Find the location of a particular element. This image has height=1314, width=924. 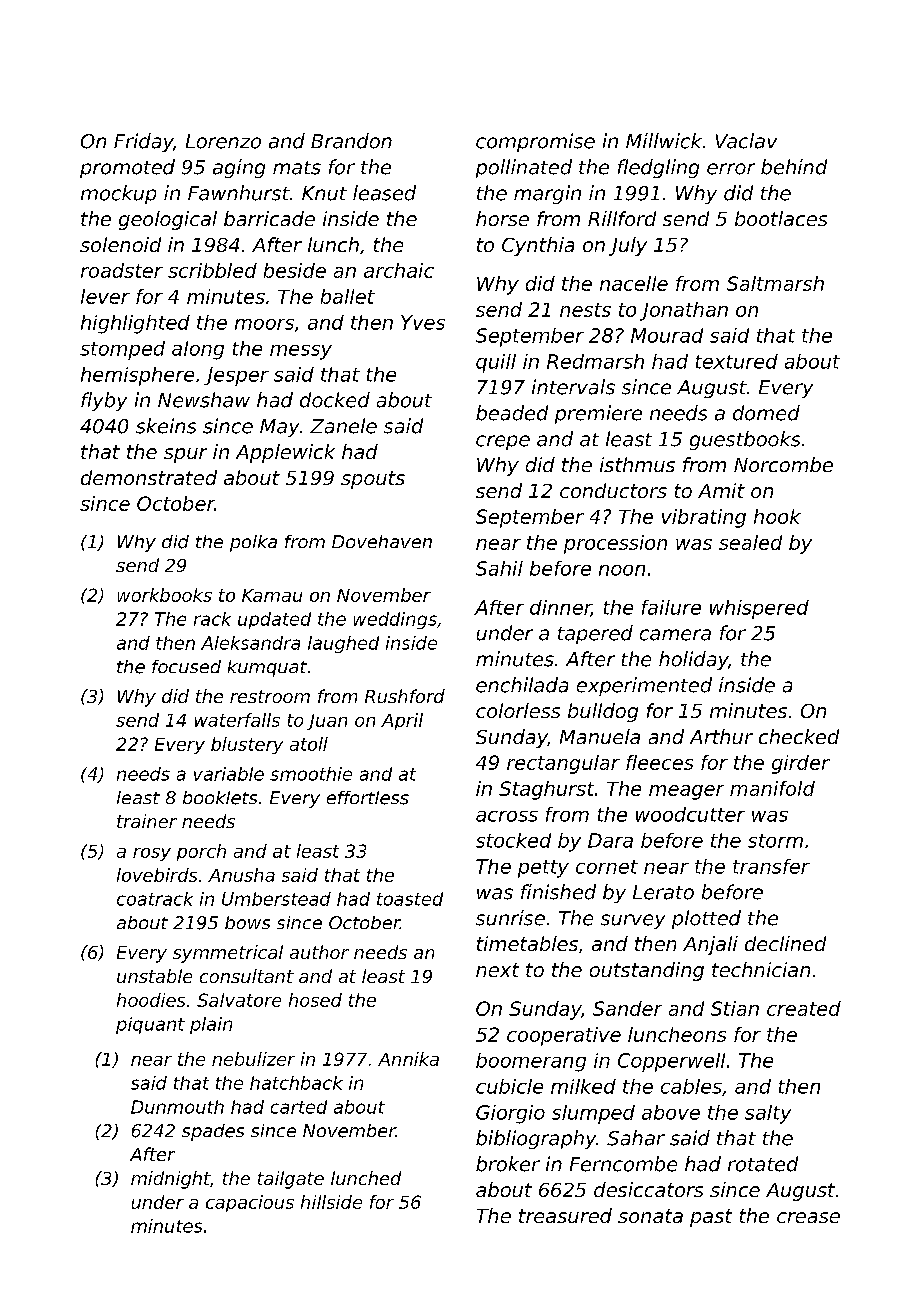

boomerang is located at coordinates (531, 1062).
